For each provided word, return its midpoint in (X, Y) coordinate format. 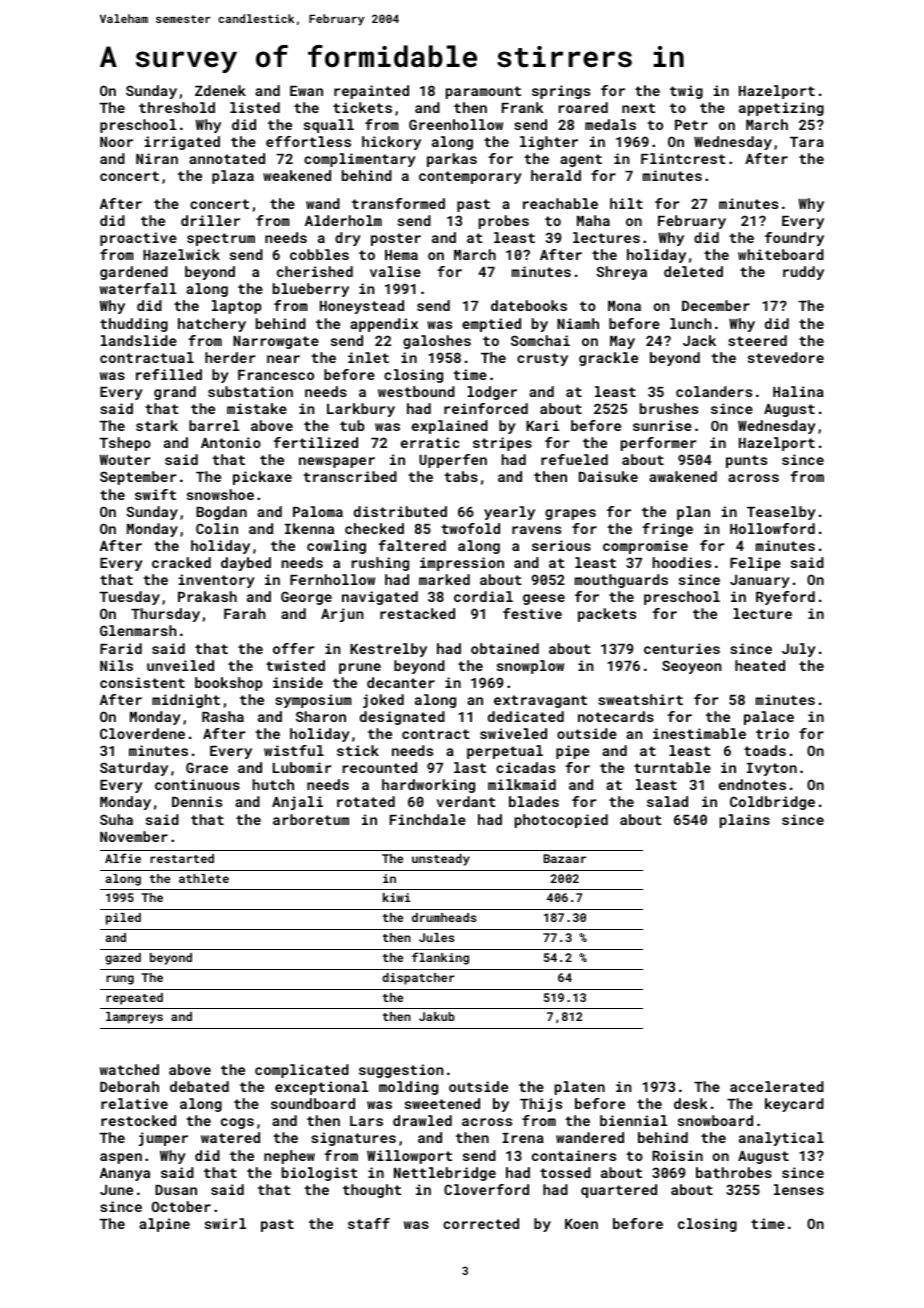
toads (765, 750)
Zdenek (220, 90)
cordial (483, 596)
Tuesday (129, 598)
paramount (483, 92)
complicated (302, 1071)
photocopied (561, 821)
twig (686, 92)
